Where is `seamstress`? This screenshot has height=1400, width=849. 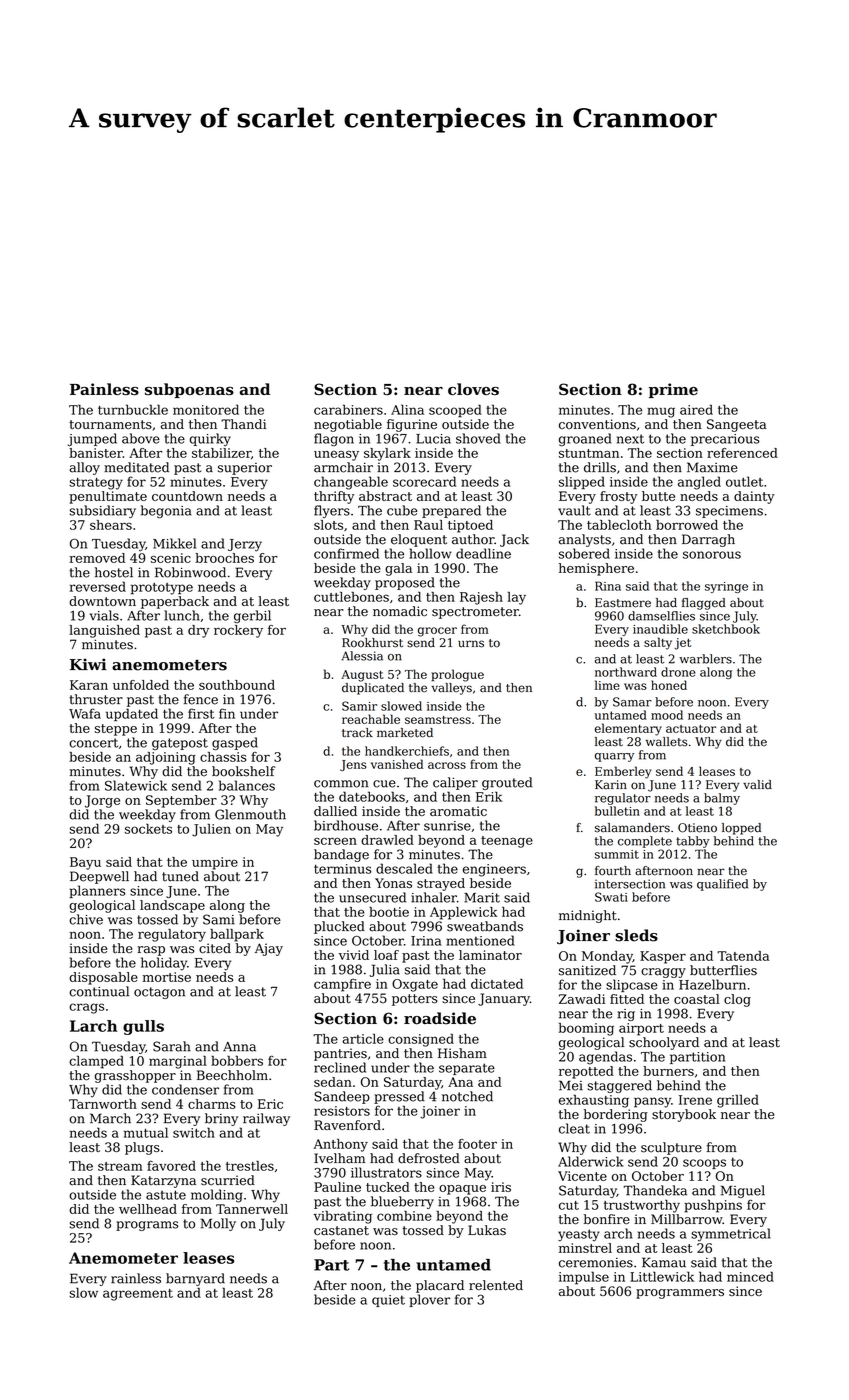 seamstress is located at coordinates (438, 720).
